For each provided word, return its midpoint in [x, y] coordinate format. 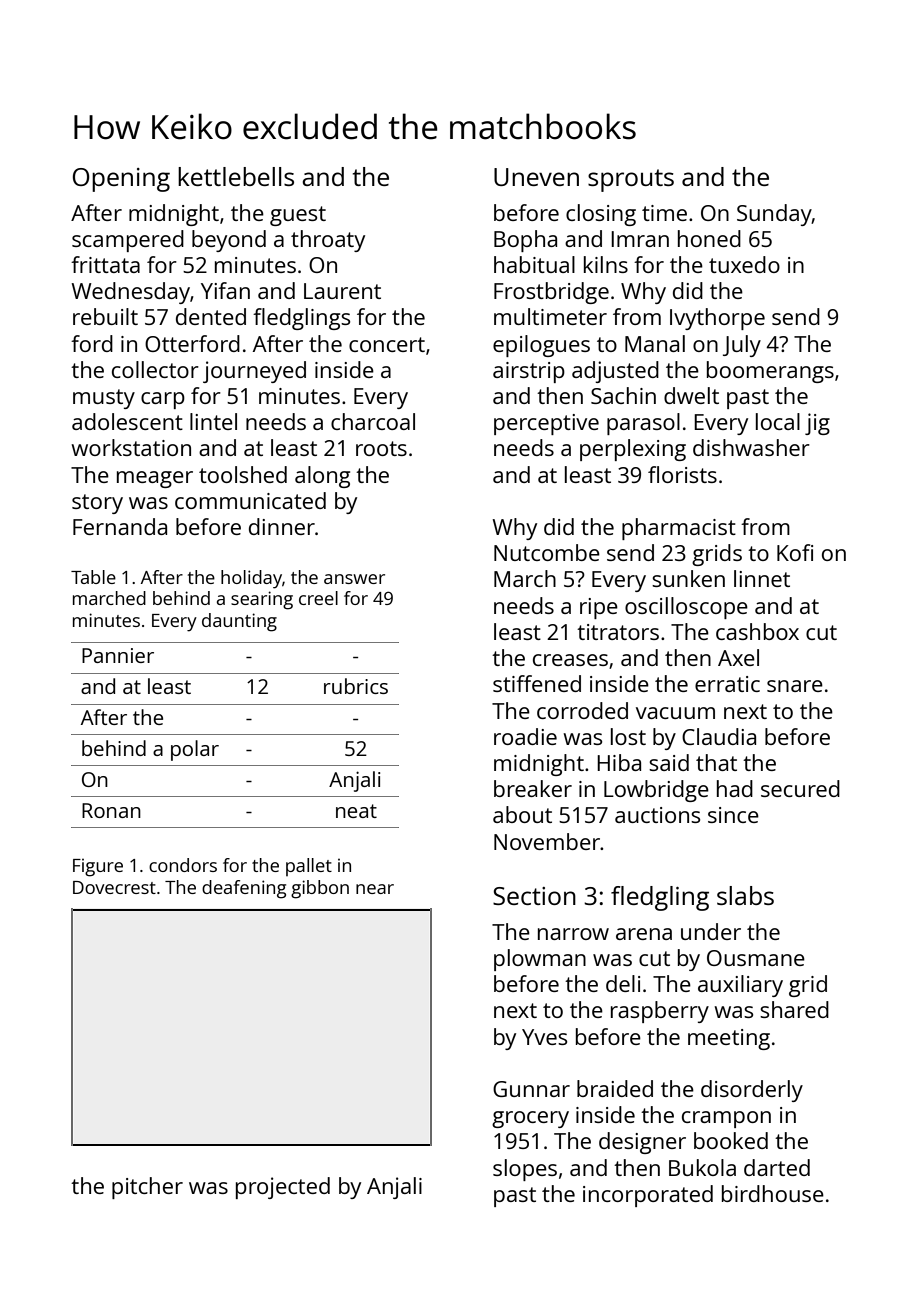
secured [800, 788]
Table [93, 577]
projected [283, 1188]
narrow [573, 934]
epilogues [541, 346]
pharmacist [679, 529]
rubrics [356, 686]
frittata [105, 264]
